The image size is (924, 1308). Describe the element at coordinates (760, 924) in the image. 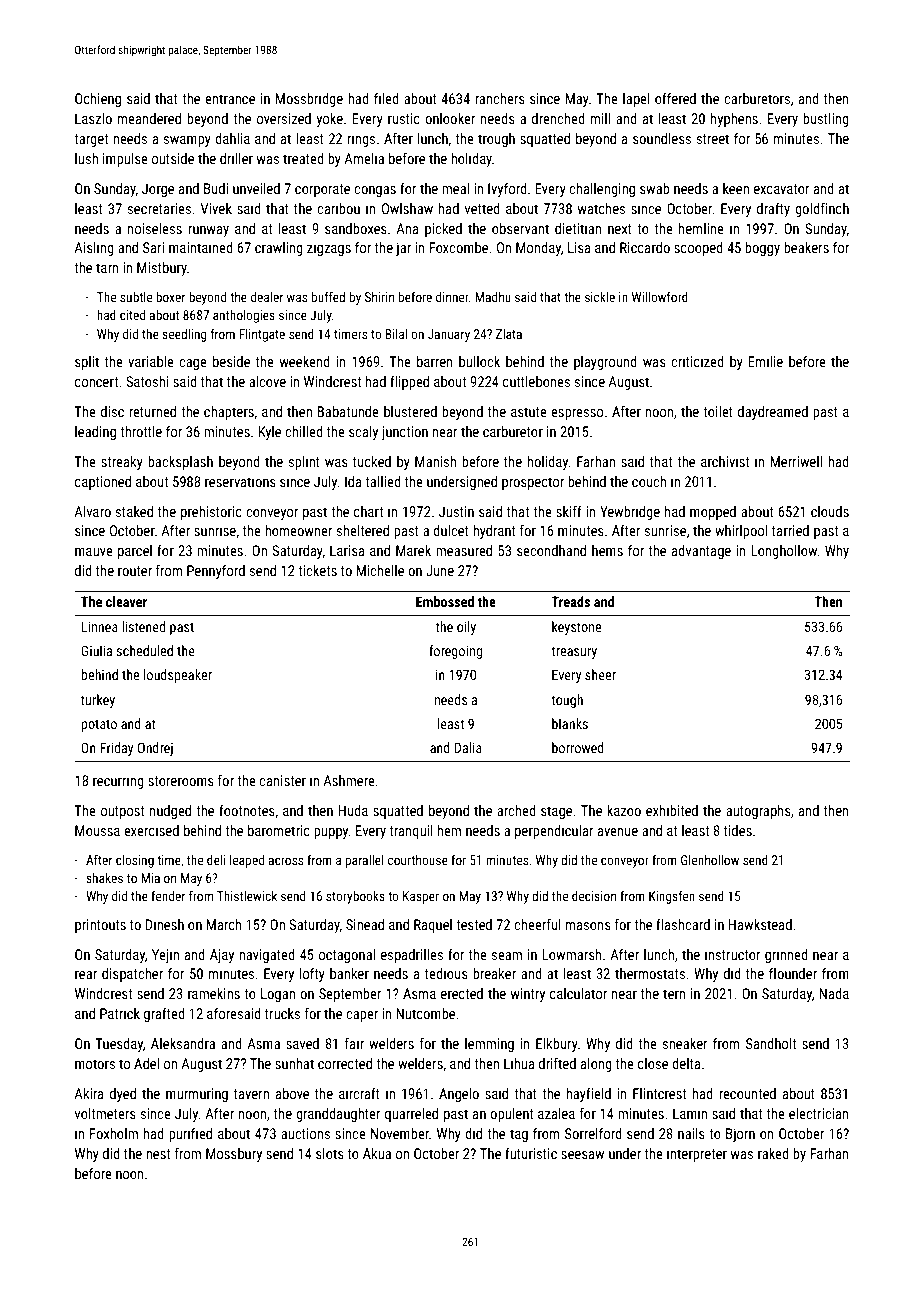

I see `Hawkstead` at that location.
